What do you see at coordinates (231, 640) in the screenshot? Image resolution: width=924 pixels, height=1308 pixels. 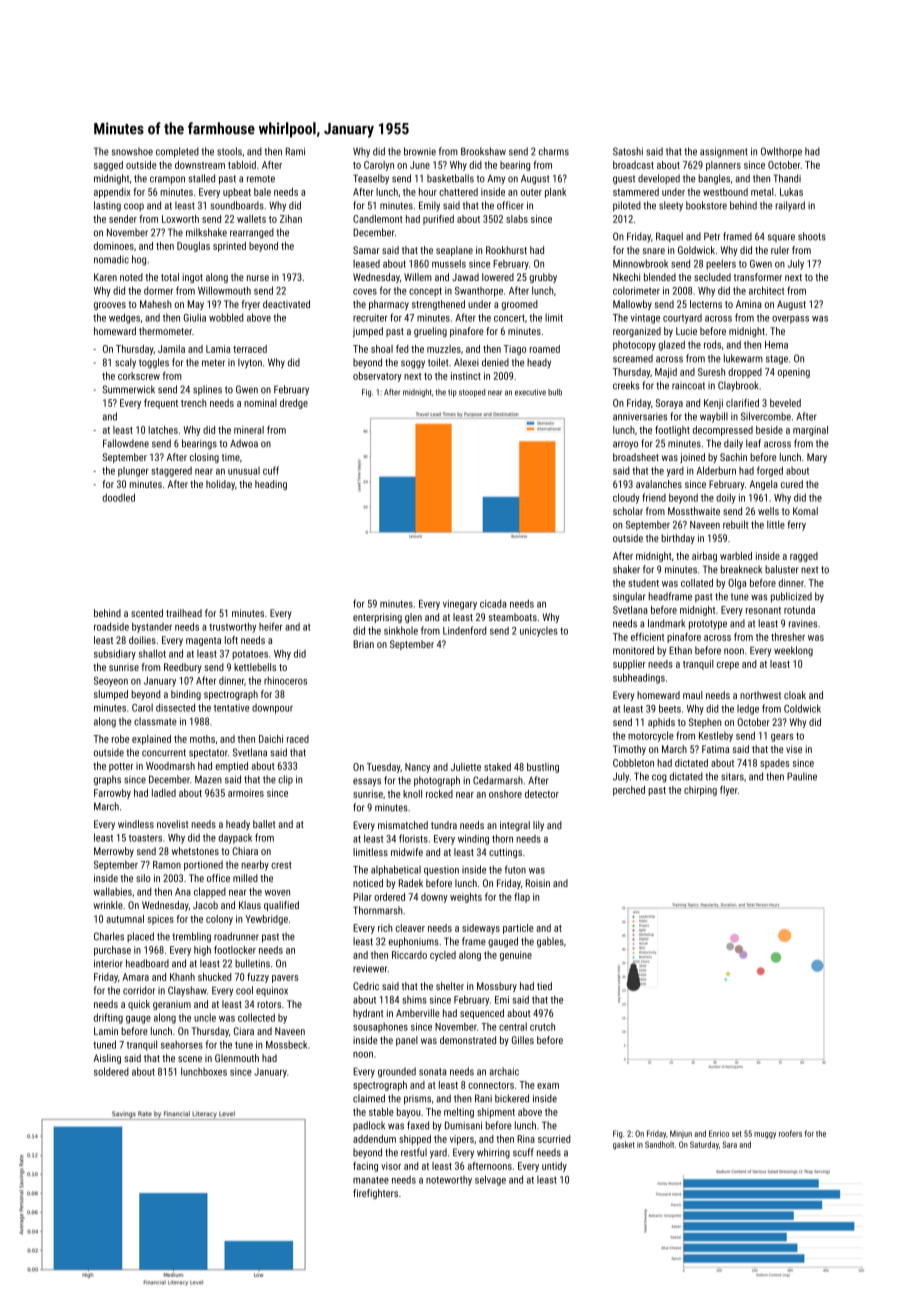 I see `loft` at bounding box center [231, 640].
